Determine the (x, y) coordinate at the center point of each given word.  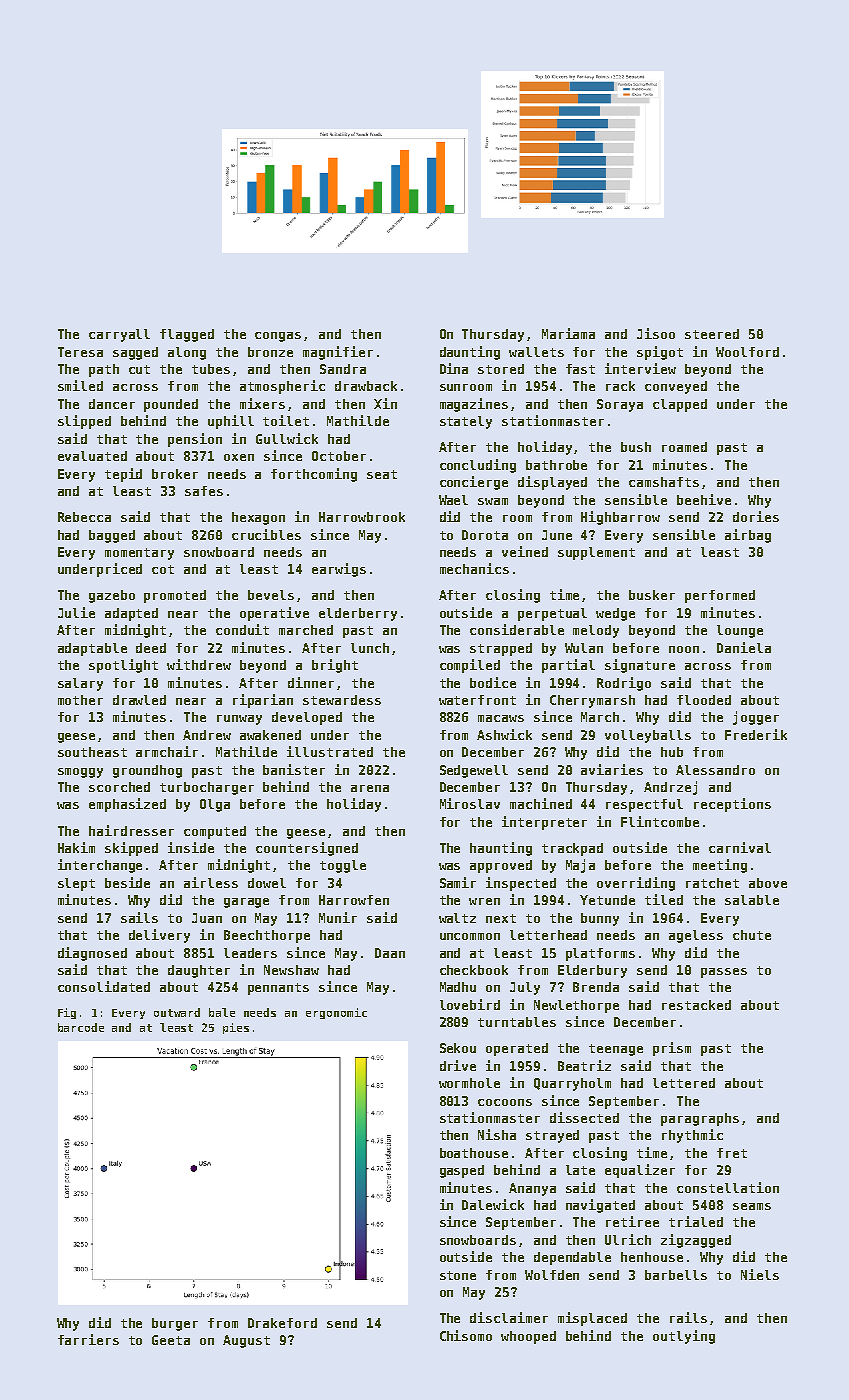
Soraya (620, 405)
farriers (88, 1339)
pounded (171, 405)
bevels (271, 595)
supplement (596, 553)
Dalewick (493, 1204)
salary (80, 684)
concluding (478, 466)
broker (175, 474)
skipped (131, 849)
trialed (696, 1221)
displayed (552, 483)
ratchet (712, 883)
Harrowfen (354, 900)
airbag (748, 536)
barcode (81, 1027)
